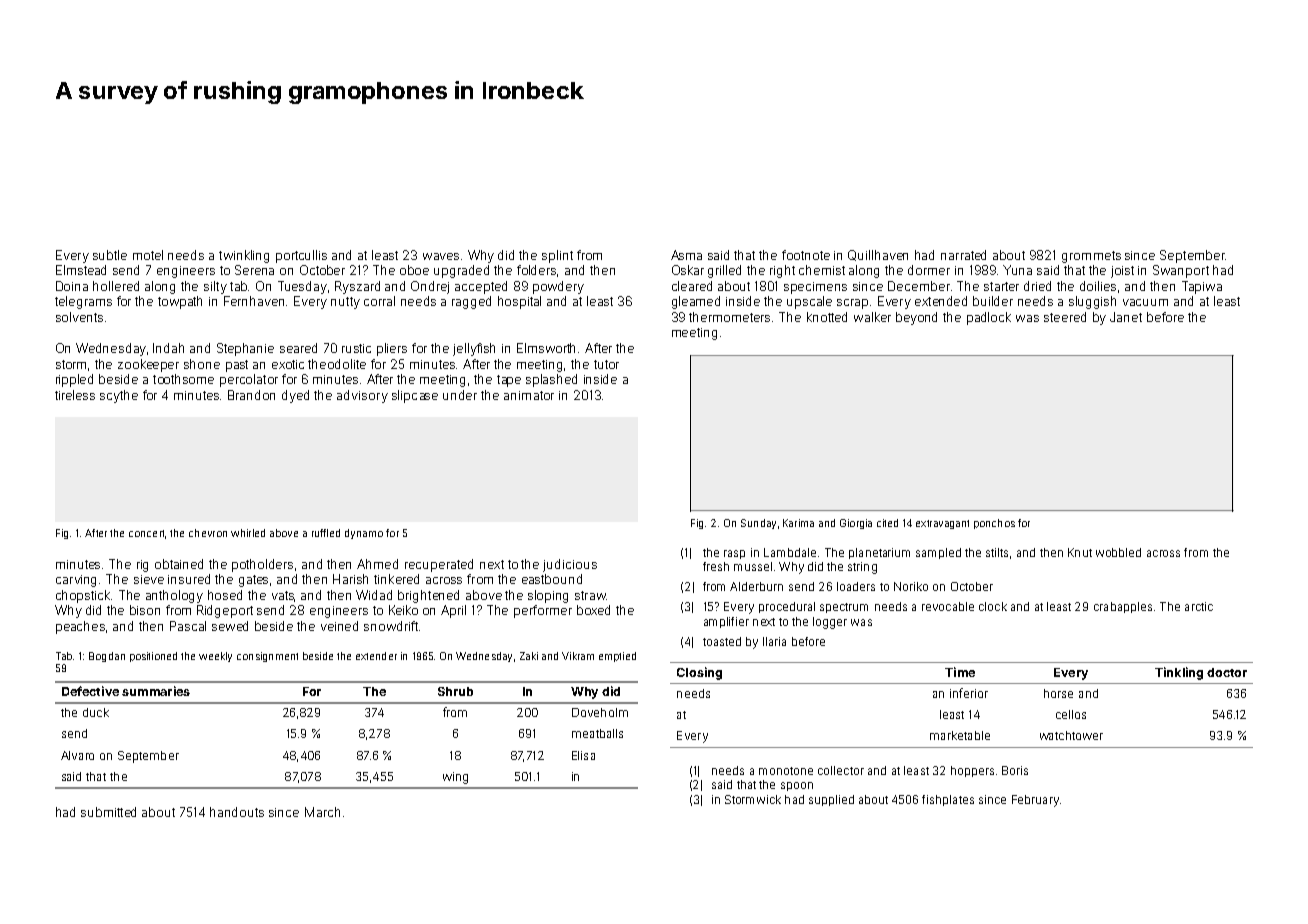  Describe the element at coordinates (606, 364) in the page. I see `tutor` at that location.
